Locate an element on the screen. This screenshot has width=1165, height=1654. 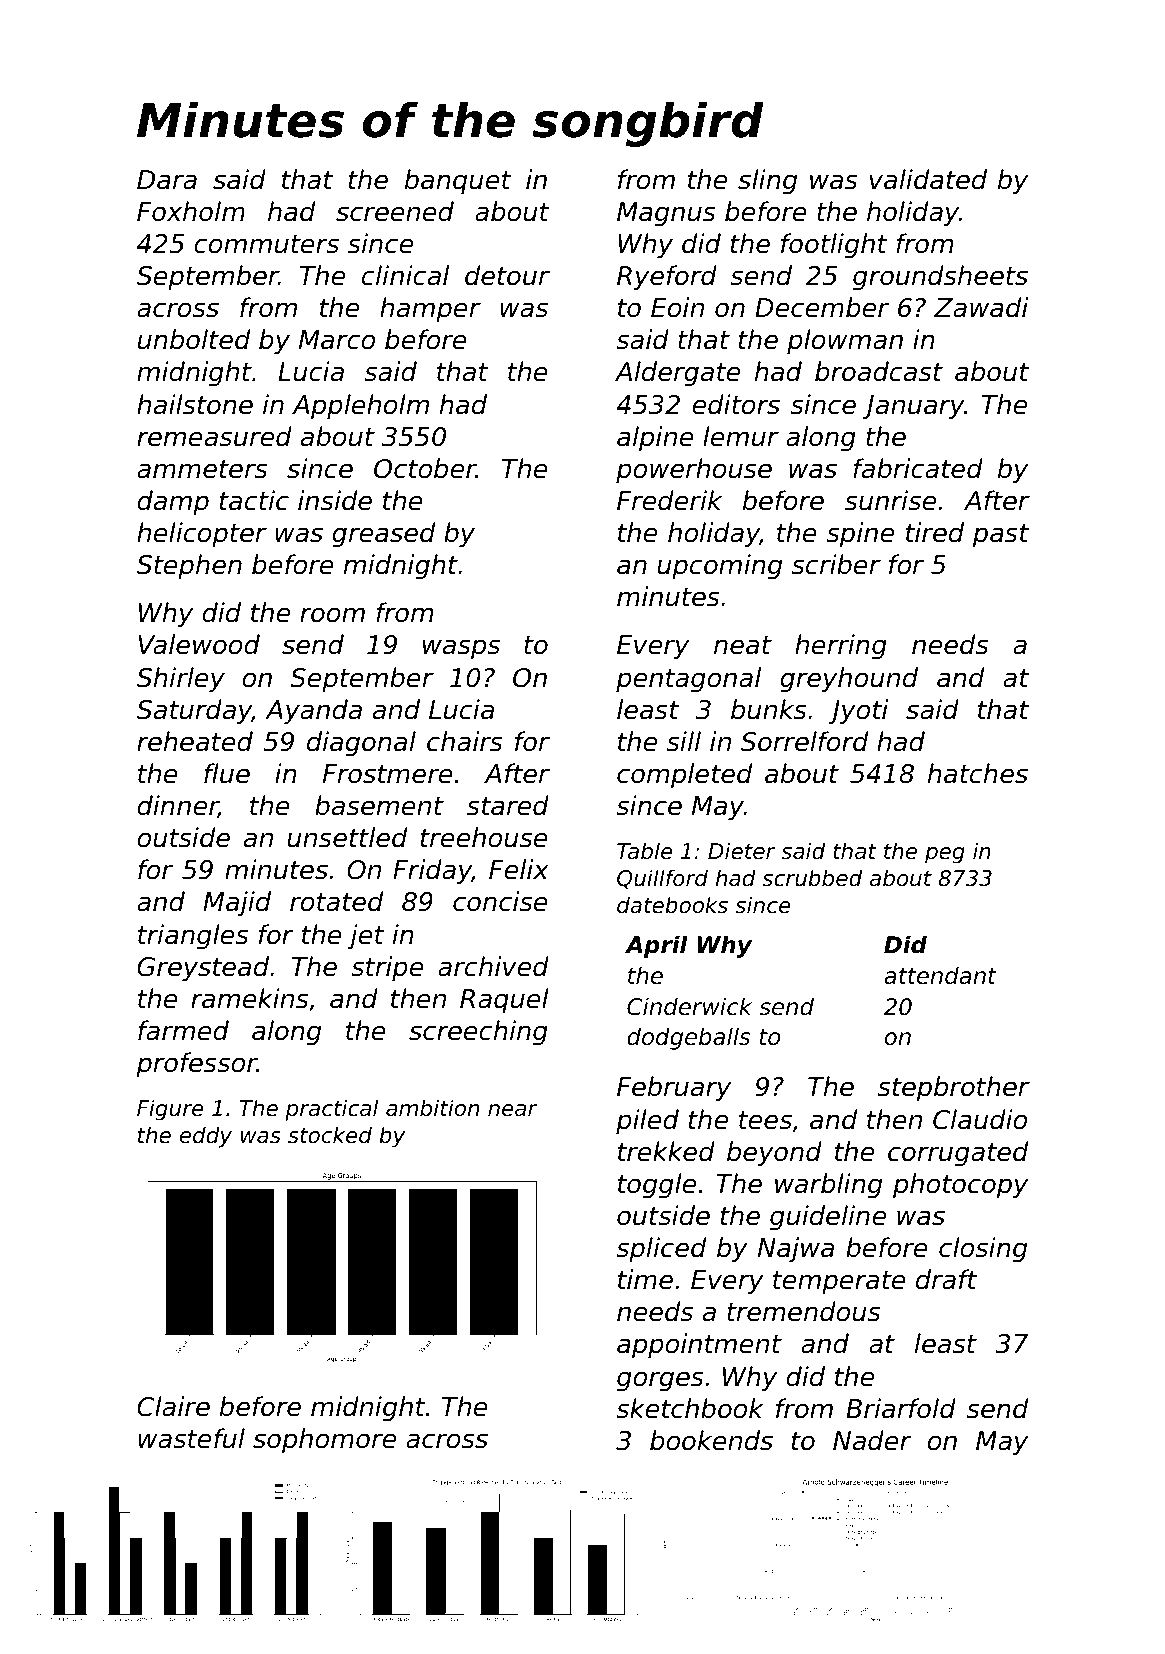
Foxholm is located at coordinates (191, 211).
